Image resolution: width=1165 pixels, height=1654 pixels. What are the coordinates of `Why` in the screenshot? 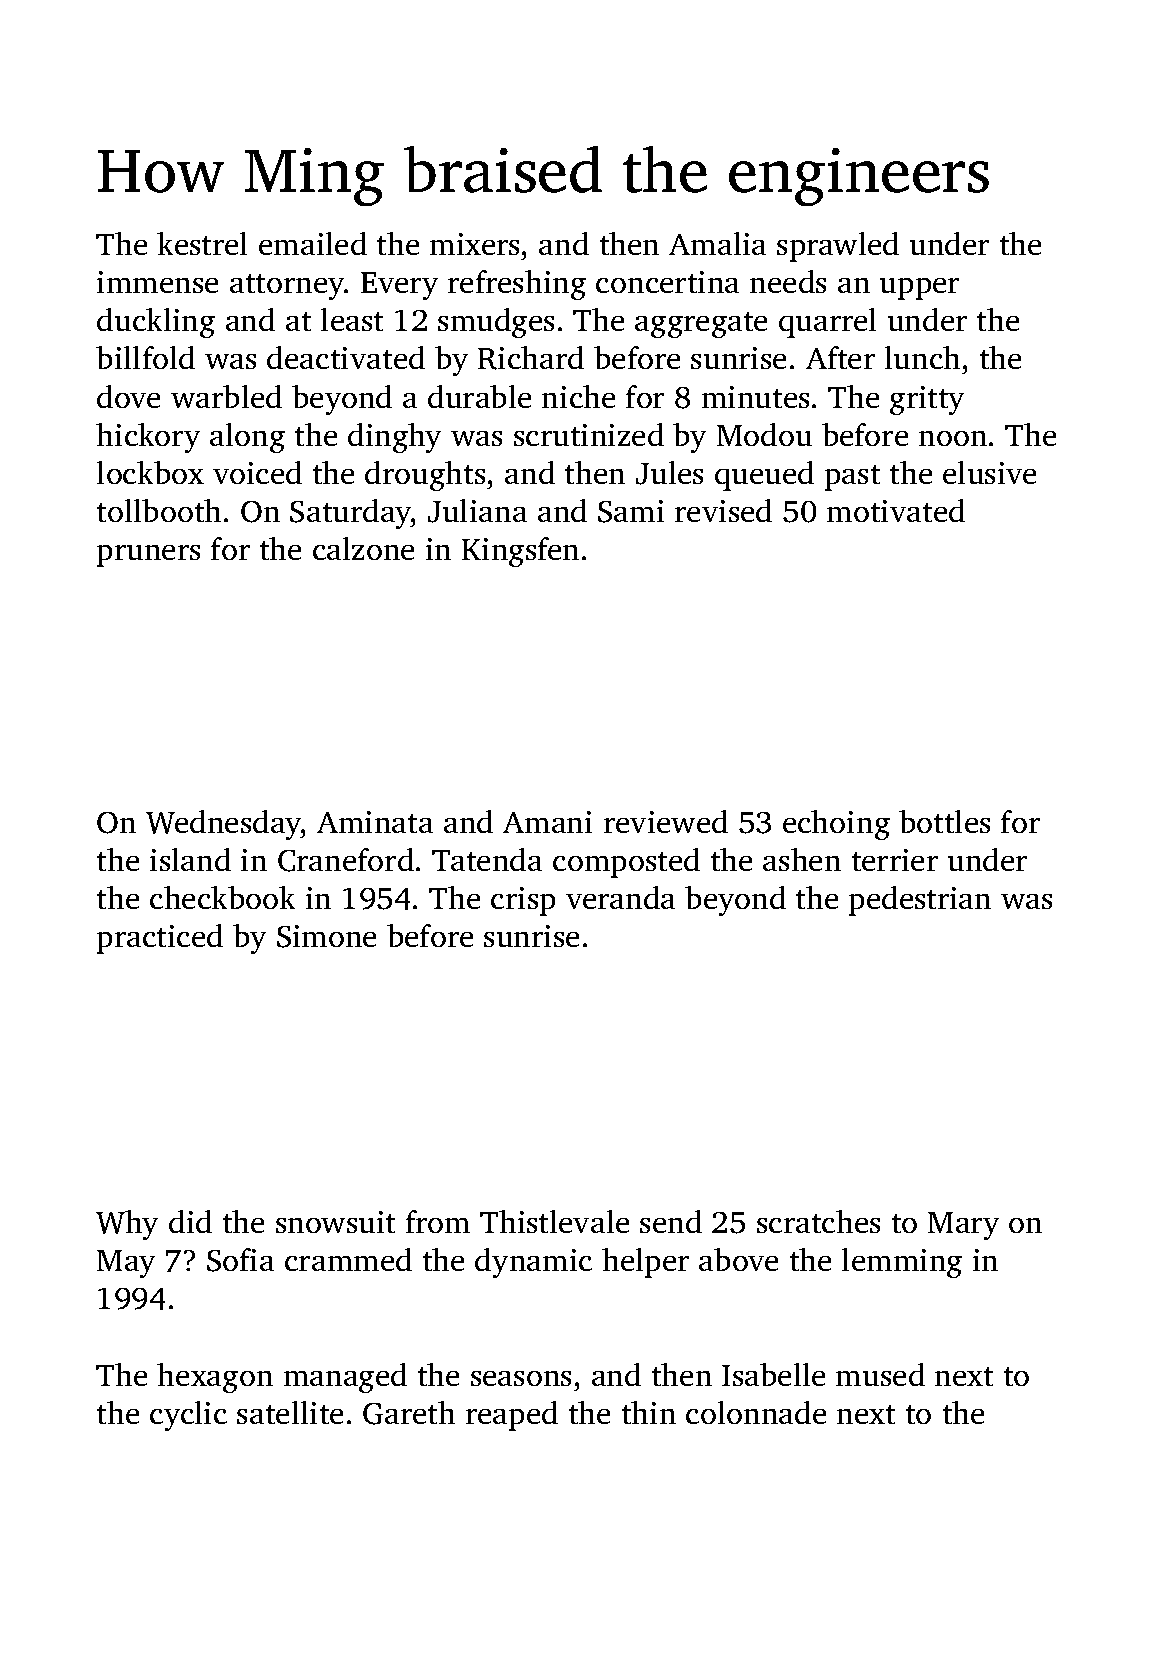 It's located at (127, 1225).
